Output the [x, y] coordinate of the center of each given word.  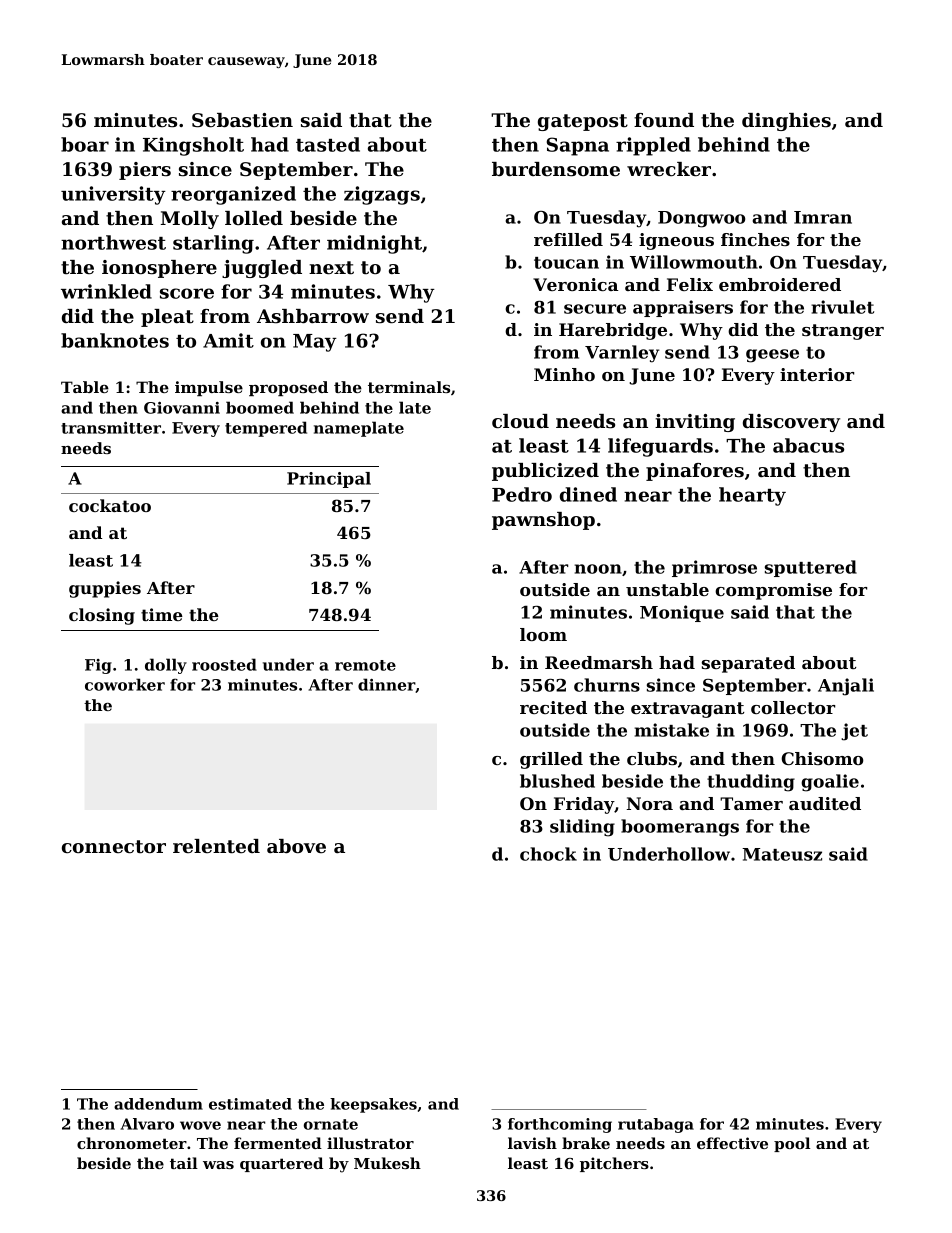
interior [817, 374]
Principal [329, 480]
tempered [266, 429]
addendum [158, 1104]
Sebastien [242, 120]
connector [114, 847]
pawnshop [543, 521]
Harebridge [613, 331]
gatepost [583, 122]
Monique [682, 613]
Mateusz [782, 854]
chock [548, 854]
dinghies [786, 122]
